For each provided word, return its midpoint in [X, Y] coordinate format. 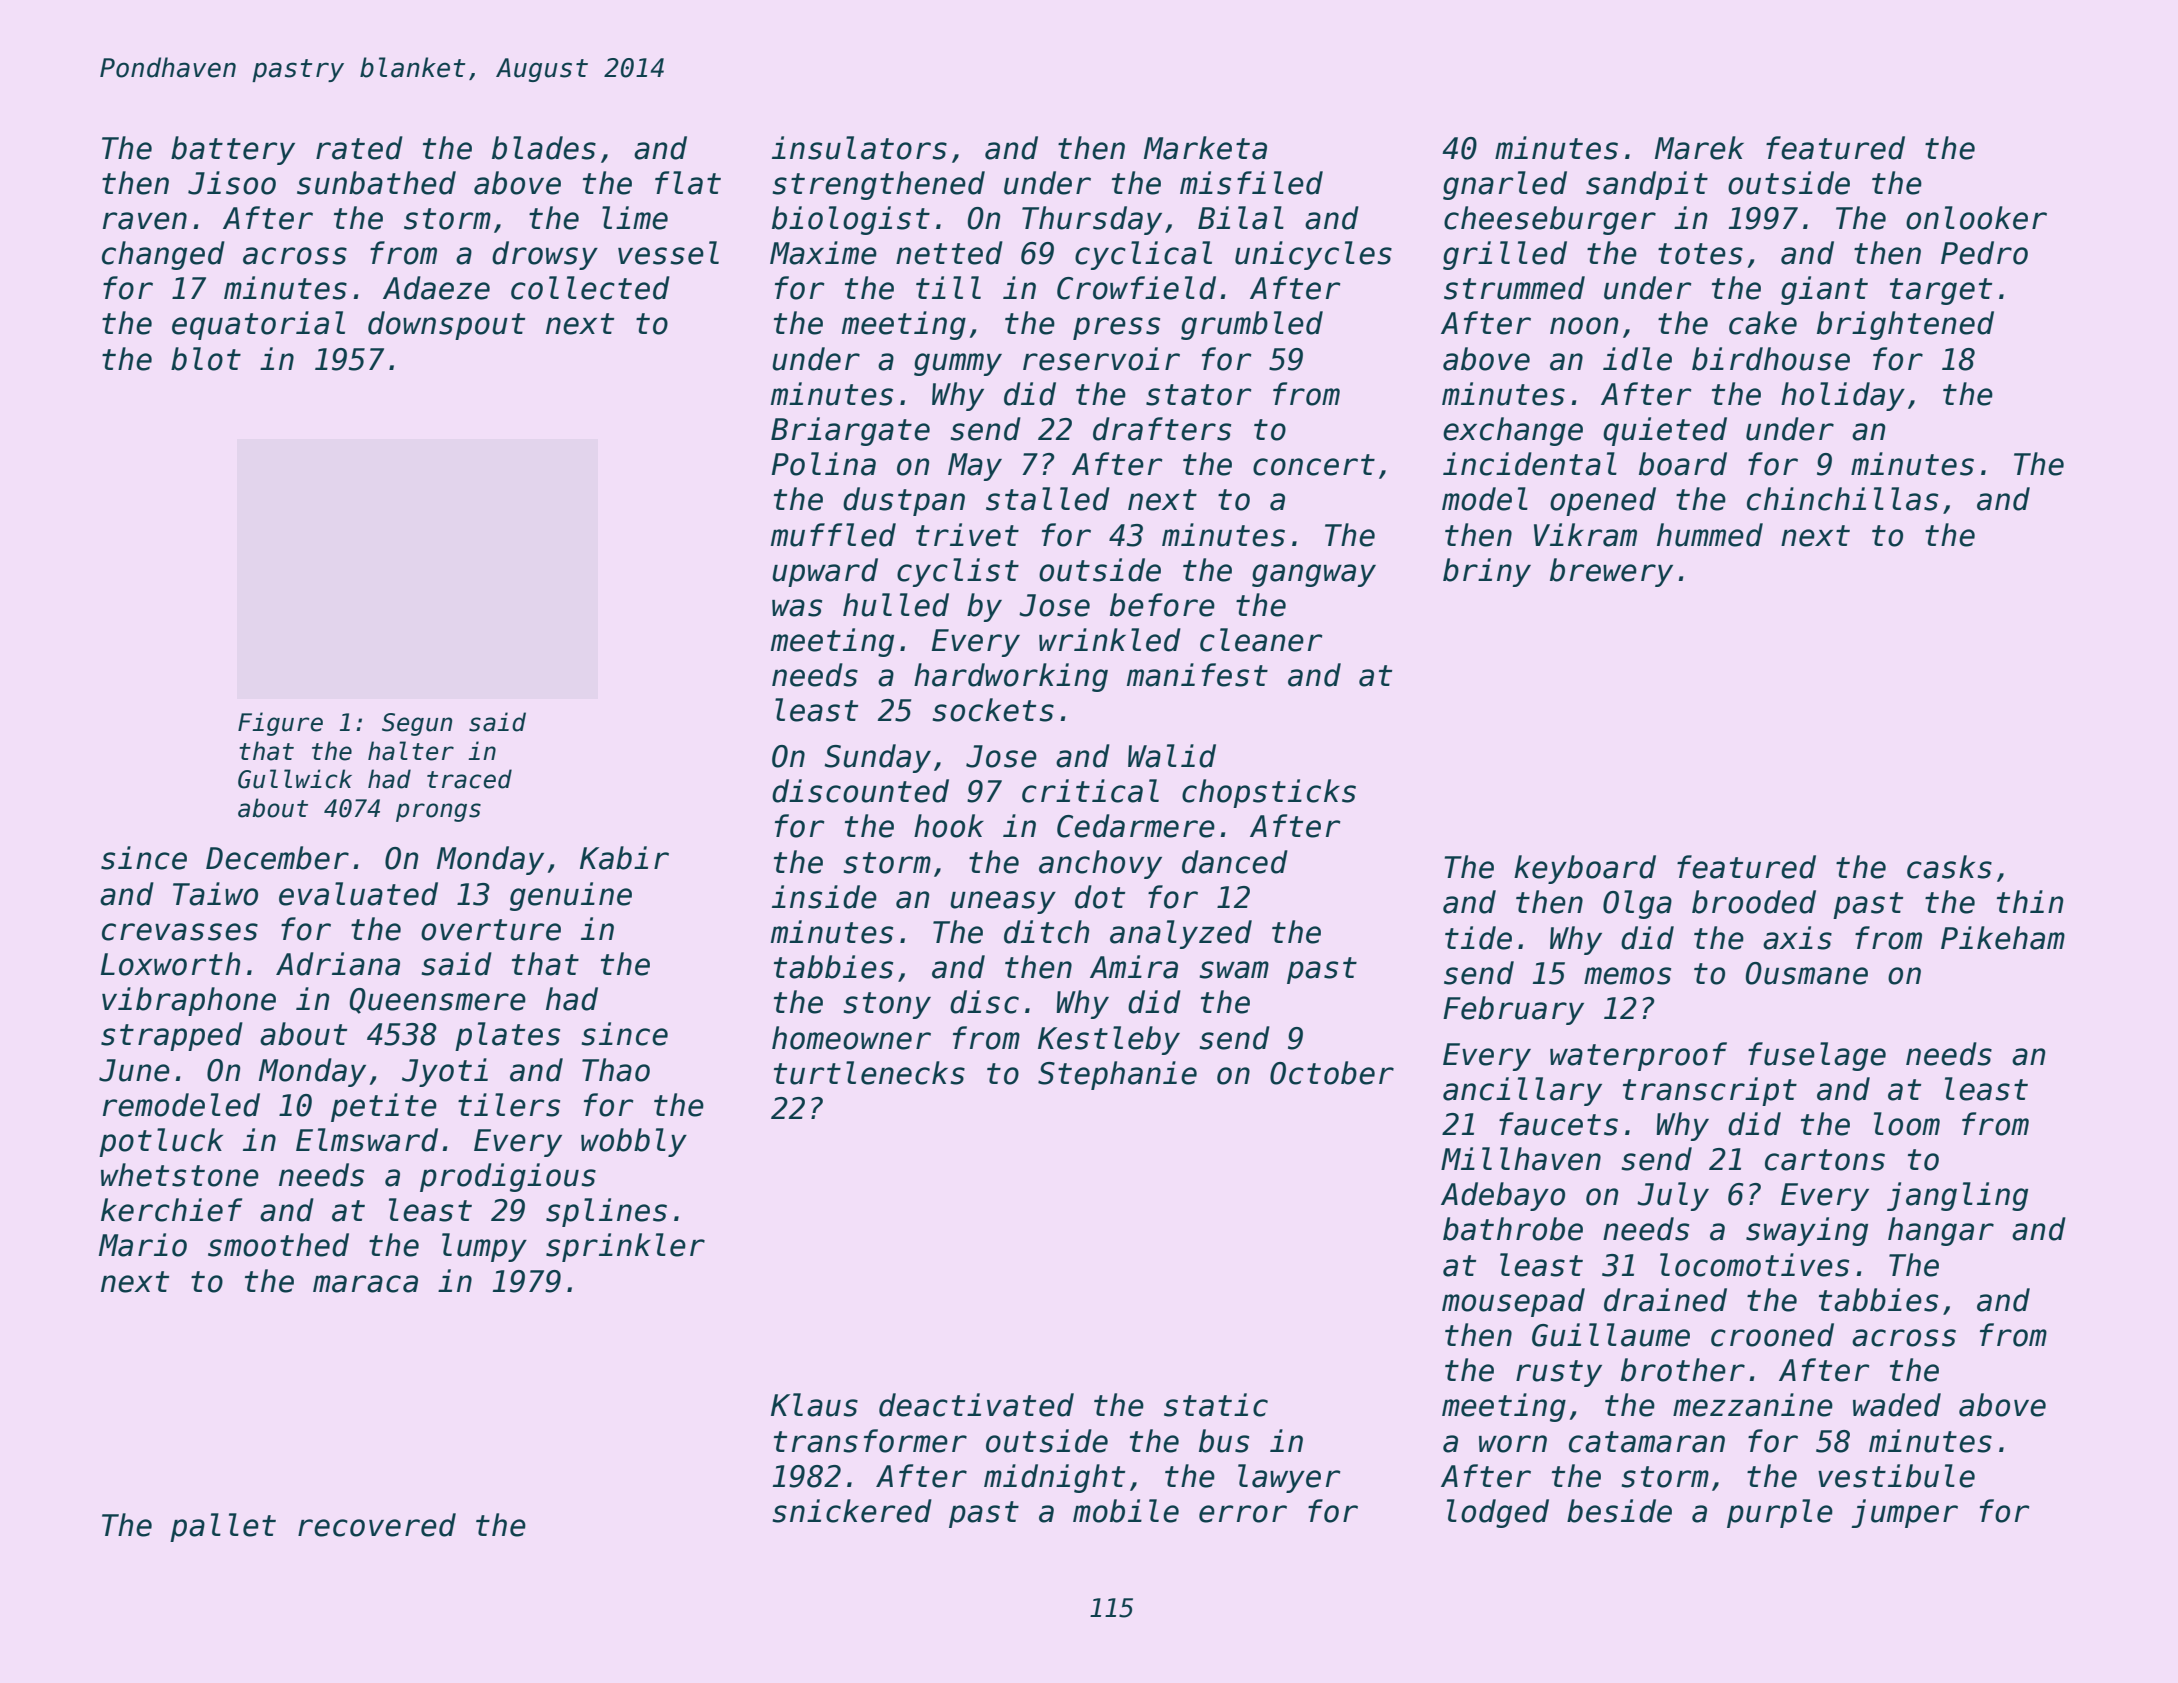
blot [206, 359]
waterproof [1638, 1056]
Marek [1699, 148]
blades [544, 148]
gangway [1314, 575]
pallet [223, 1527]
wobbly [634, 1142]
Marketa [1205, 148]
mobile [1126, 1511]
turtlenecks [869, 1073]
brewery [1611, 572]
